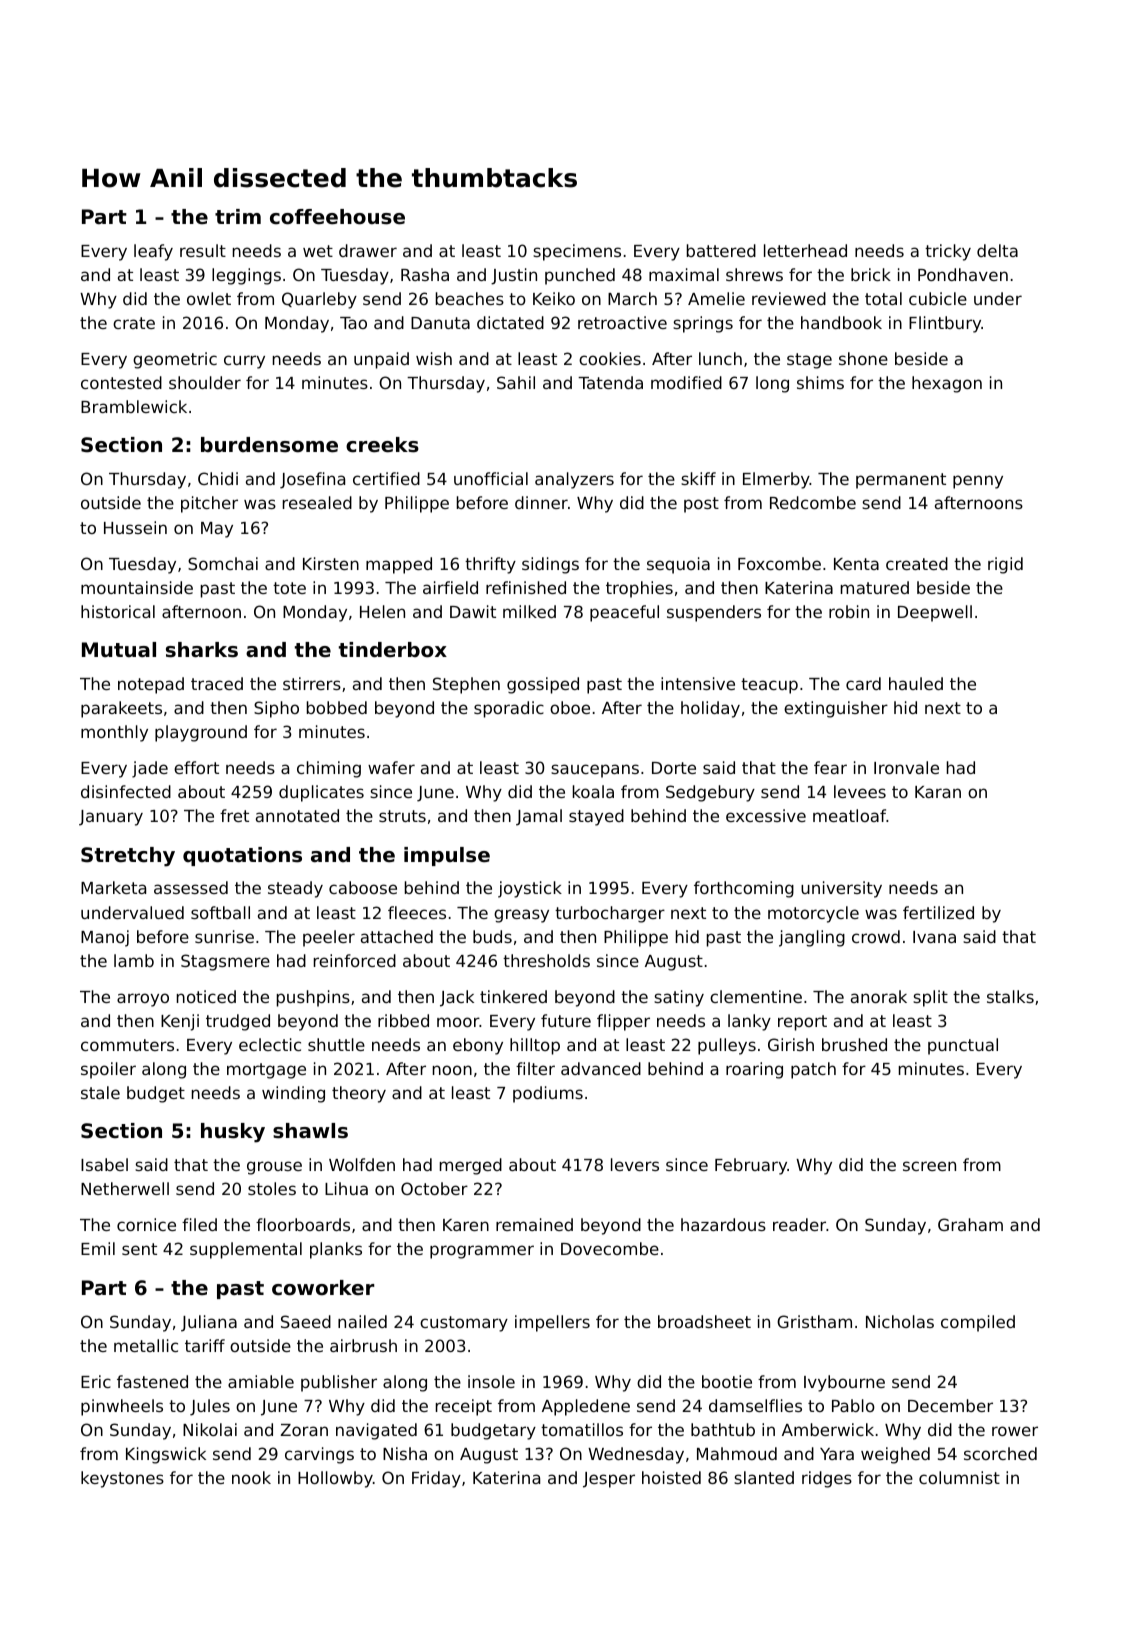 This image has width=1125, height=1630. I want to click on coffeehouse, so click(337, 217).
